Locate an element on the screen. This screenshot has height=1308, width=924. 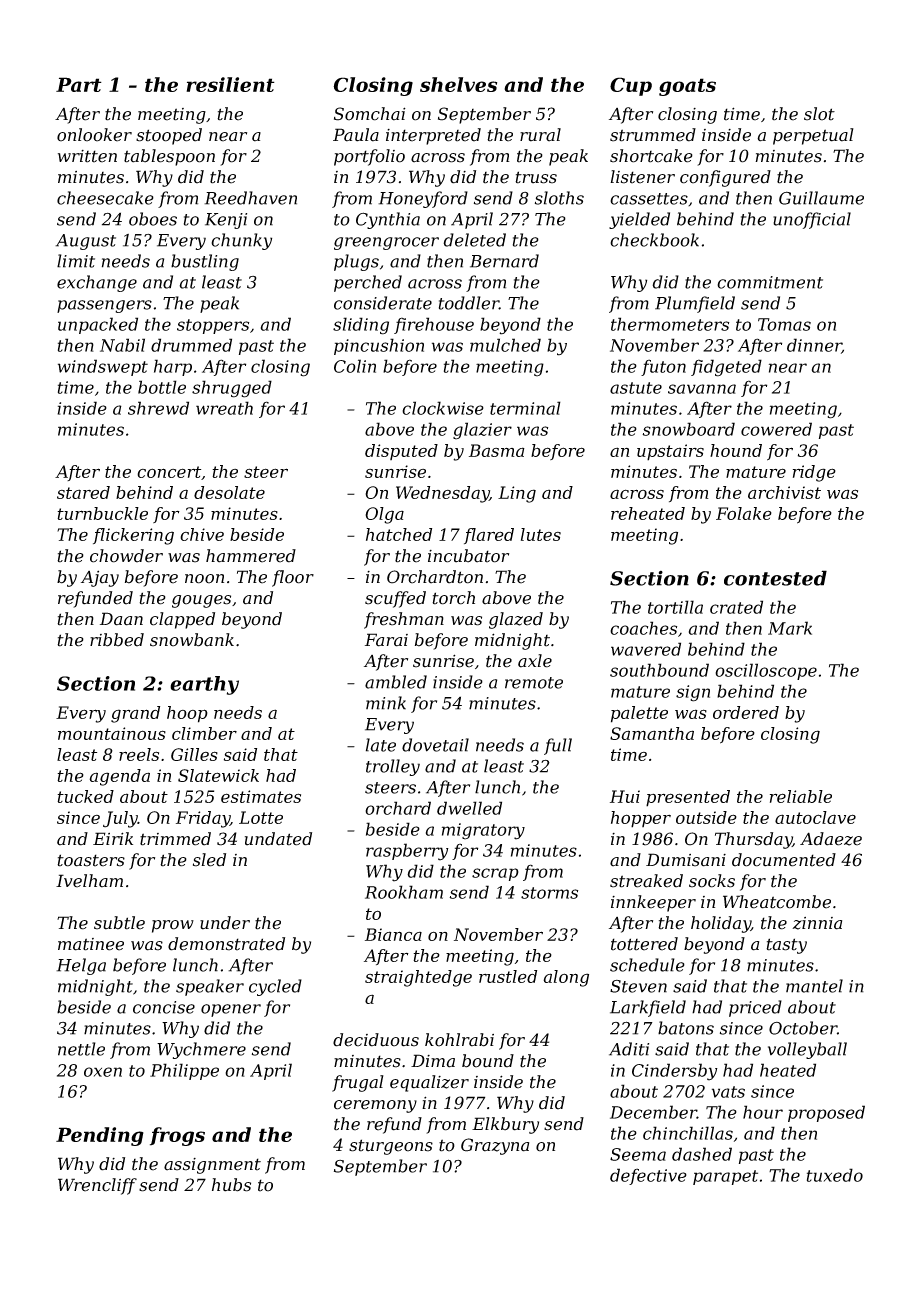
scuffed is located at coordinates (395, 599).
